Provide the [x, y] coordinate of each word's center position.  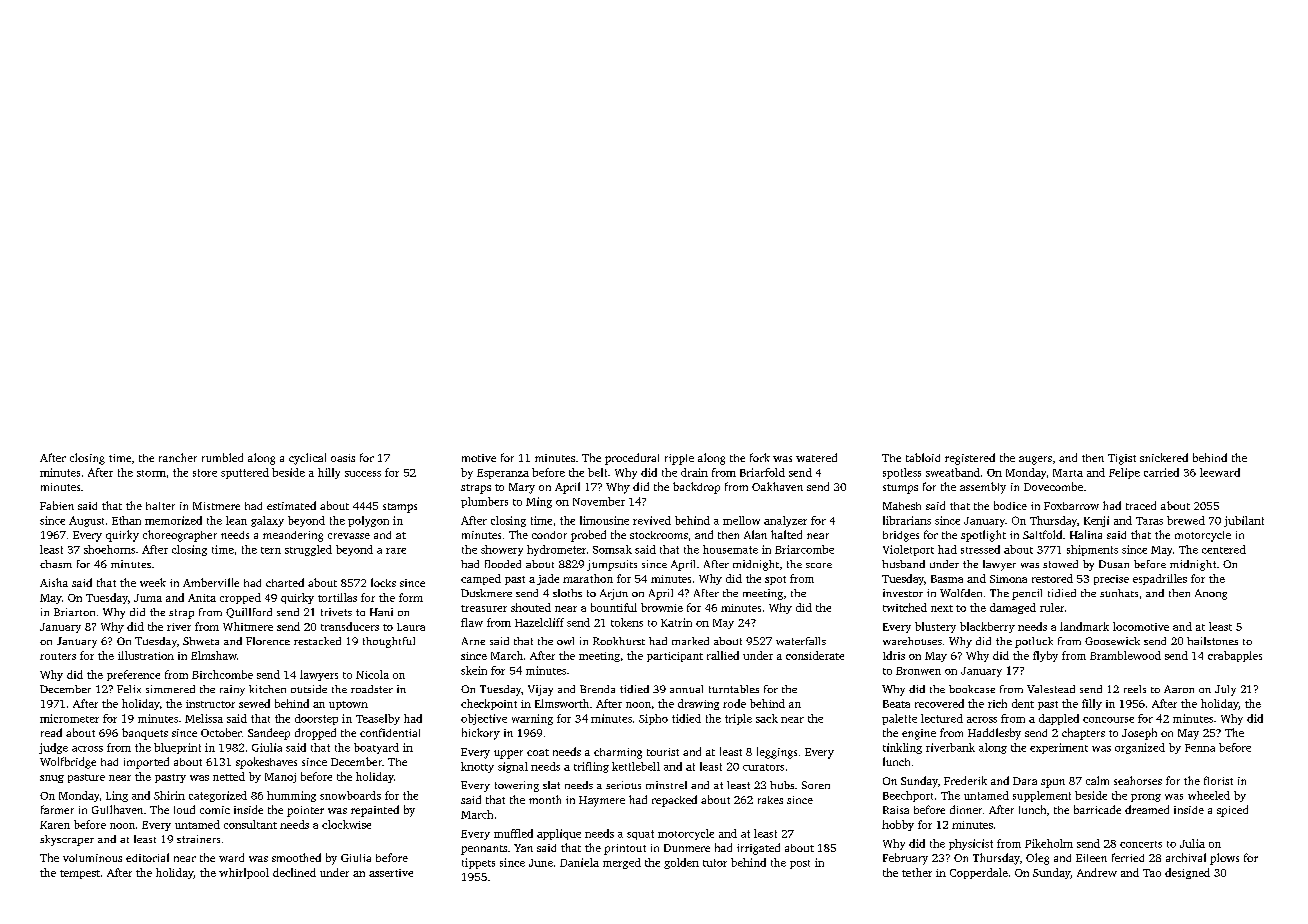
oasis [343, 458]
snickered [1164, 457]
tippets [478, 863]
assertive [391, 873]
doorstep [316, 719]
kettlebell [636, 766]
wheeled [1209, 795]
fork [760, 457]
